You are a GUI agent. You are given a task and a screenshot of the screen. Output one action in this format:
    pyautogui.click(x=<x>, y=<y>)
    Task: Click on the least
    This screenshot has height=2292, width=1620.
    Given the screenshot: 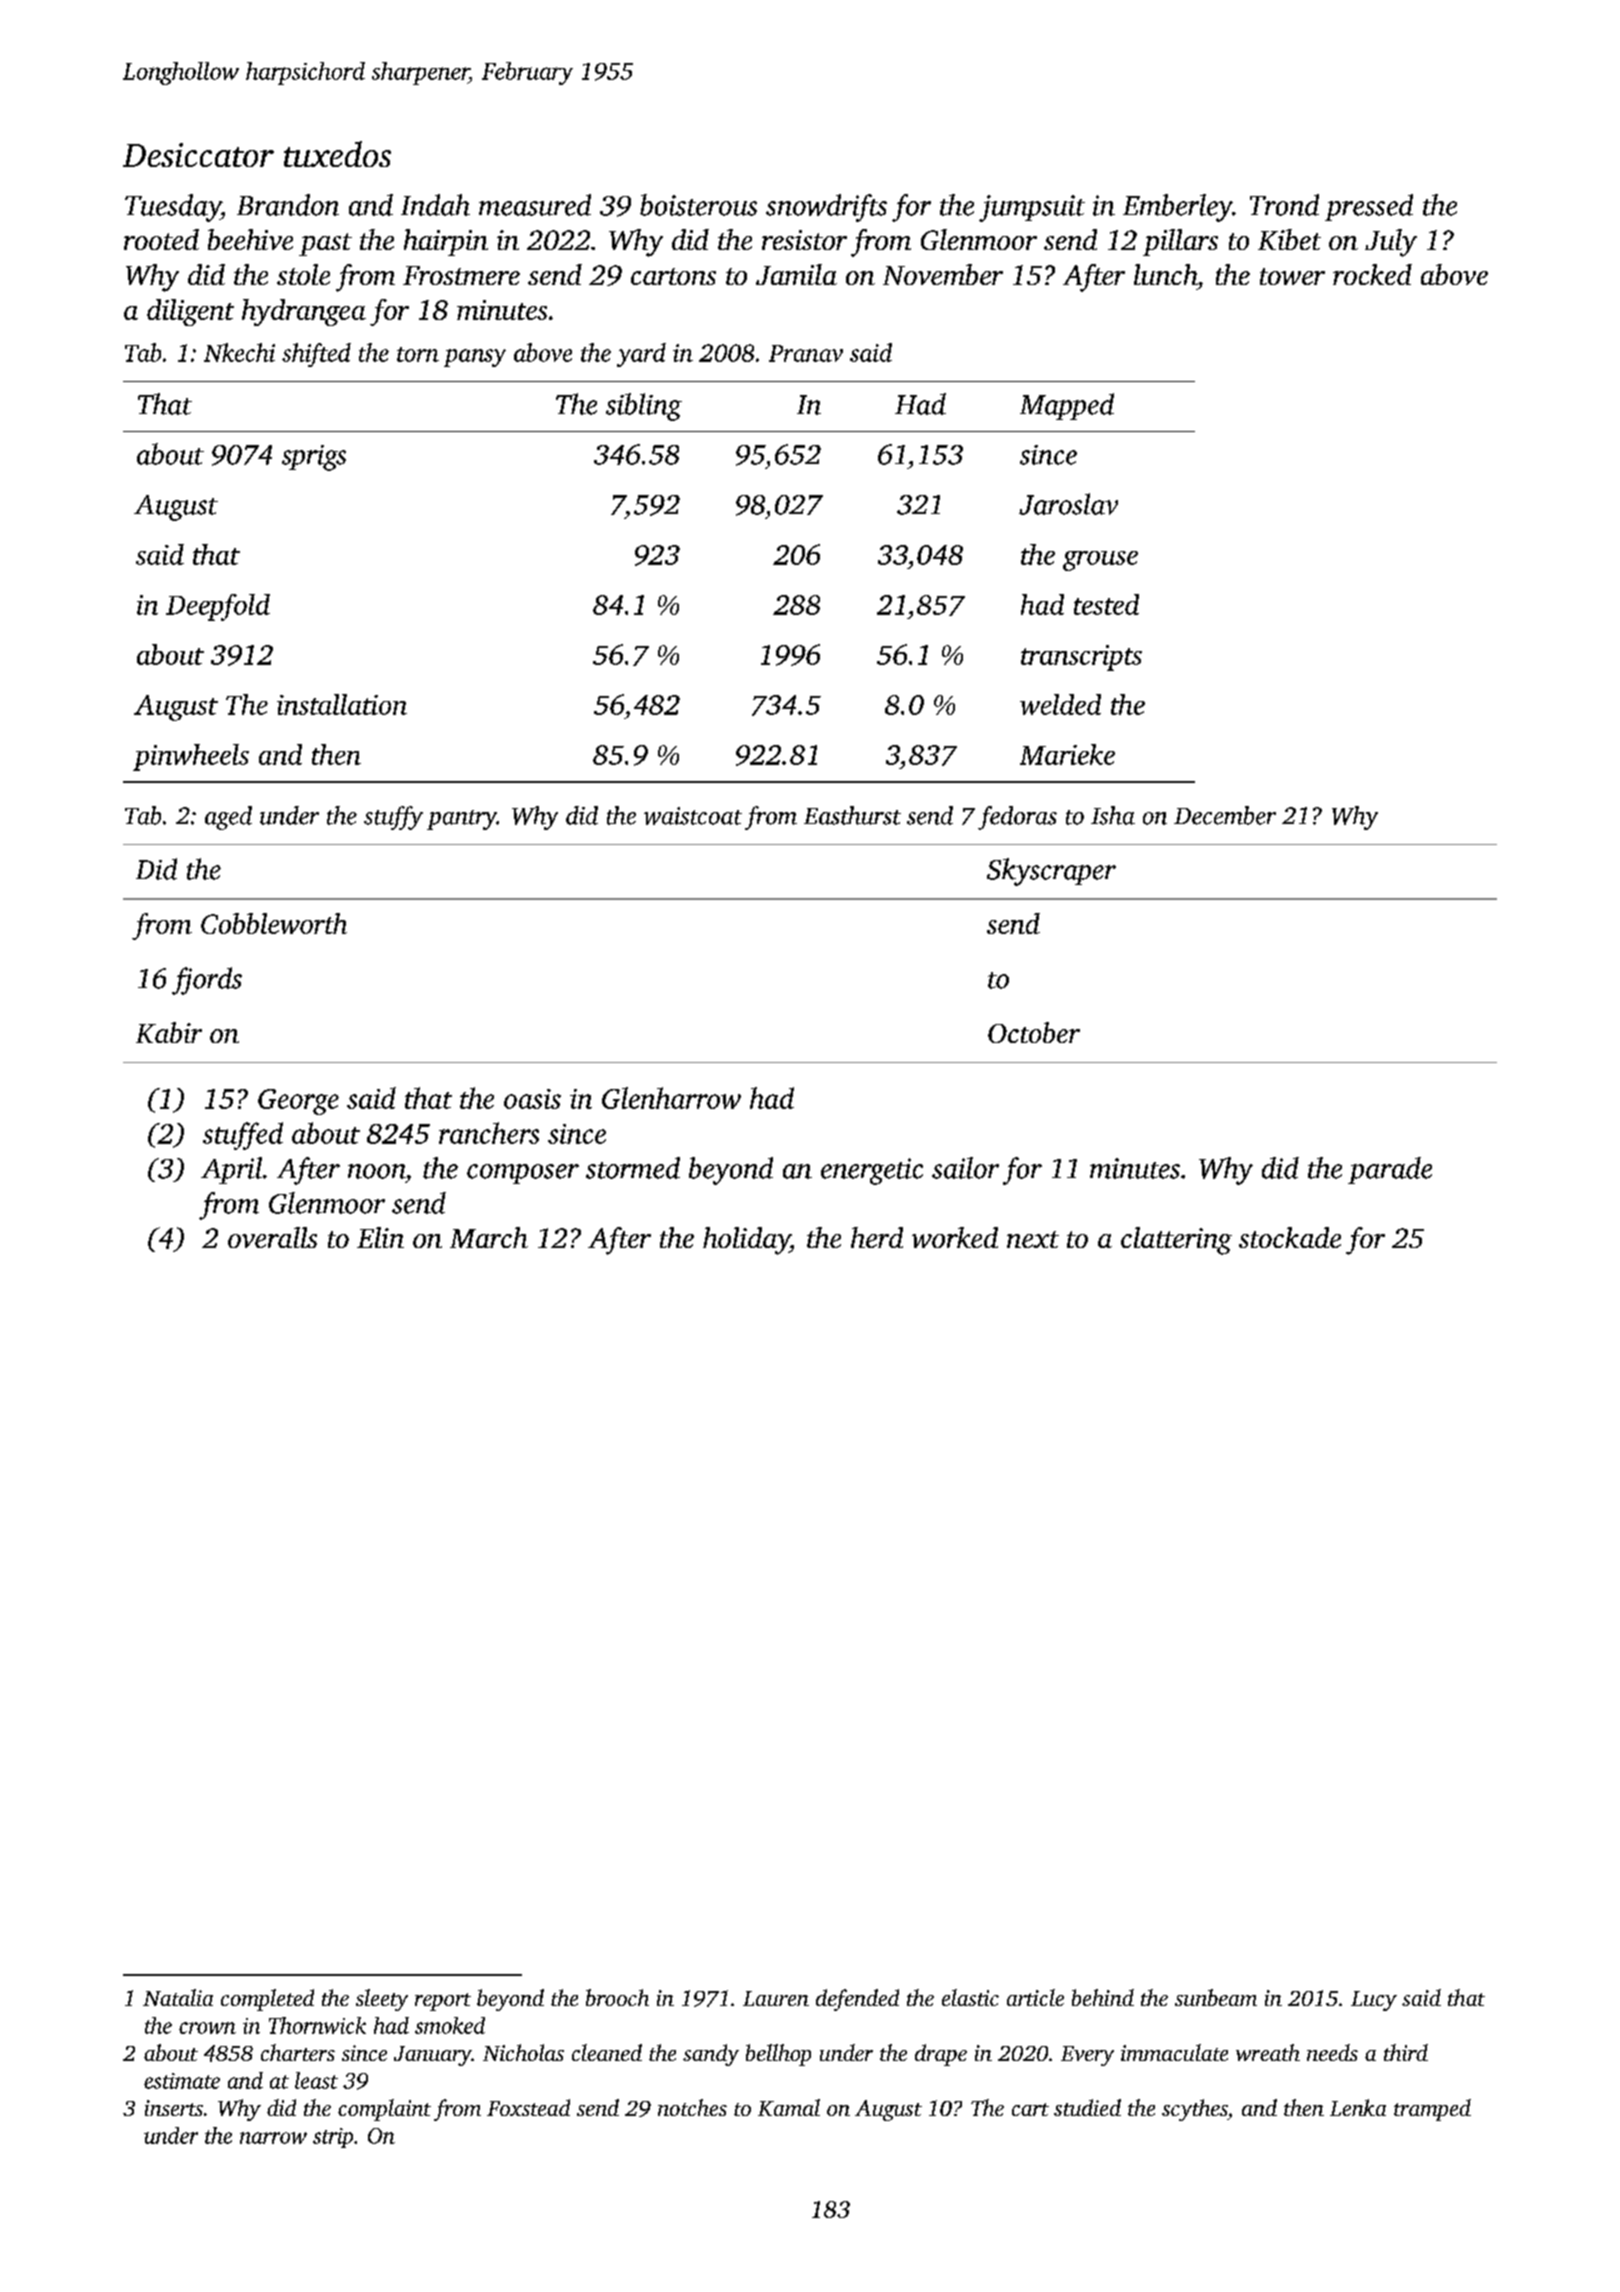 What is the action you would take?
    pyautogui.click(x=316, y=2080)
